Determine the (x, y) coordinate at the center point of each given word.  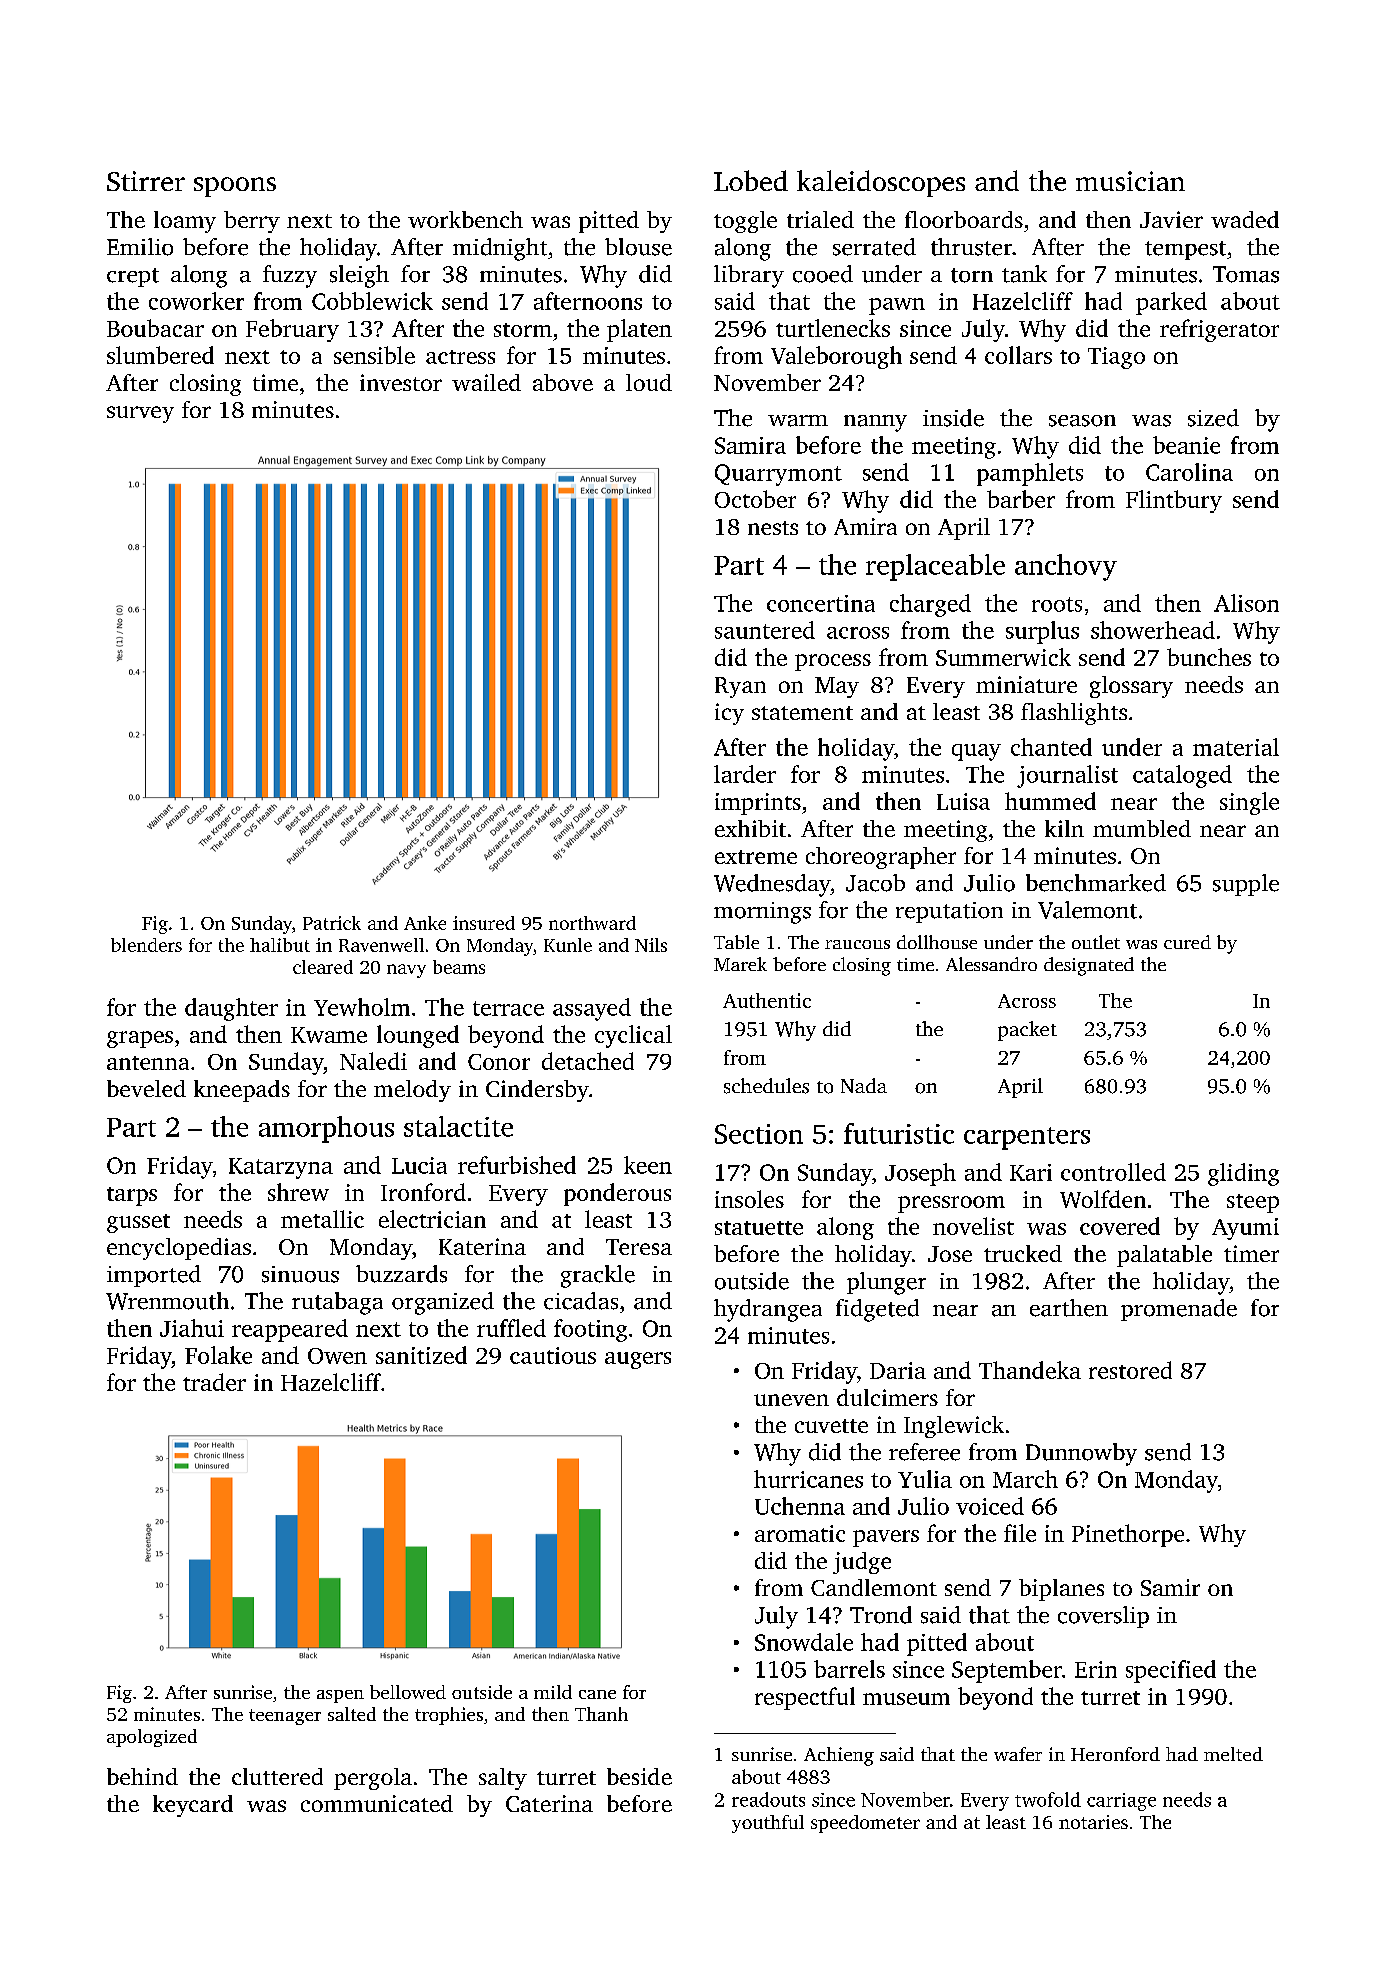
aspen (340, 1696)
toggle (745, 222)
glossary (1131, 687)
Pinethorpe (1128, 1535)
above (563, 382)
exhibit (750, 828)
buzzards (401, 1274)
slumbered (160, 355)
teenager (285, 1717)
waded (1245, 219)
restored (1130, 1370)
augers (638, 1360)
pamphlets (1030, 474)
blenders (146, 945)
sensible (374, 355)
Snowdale (804, 1642)
